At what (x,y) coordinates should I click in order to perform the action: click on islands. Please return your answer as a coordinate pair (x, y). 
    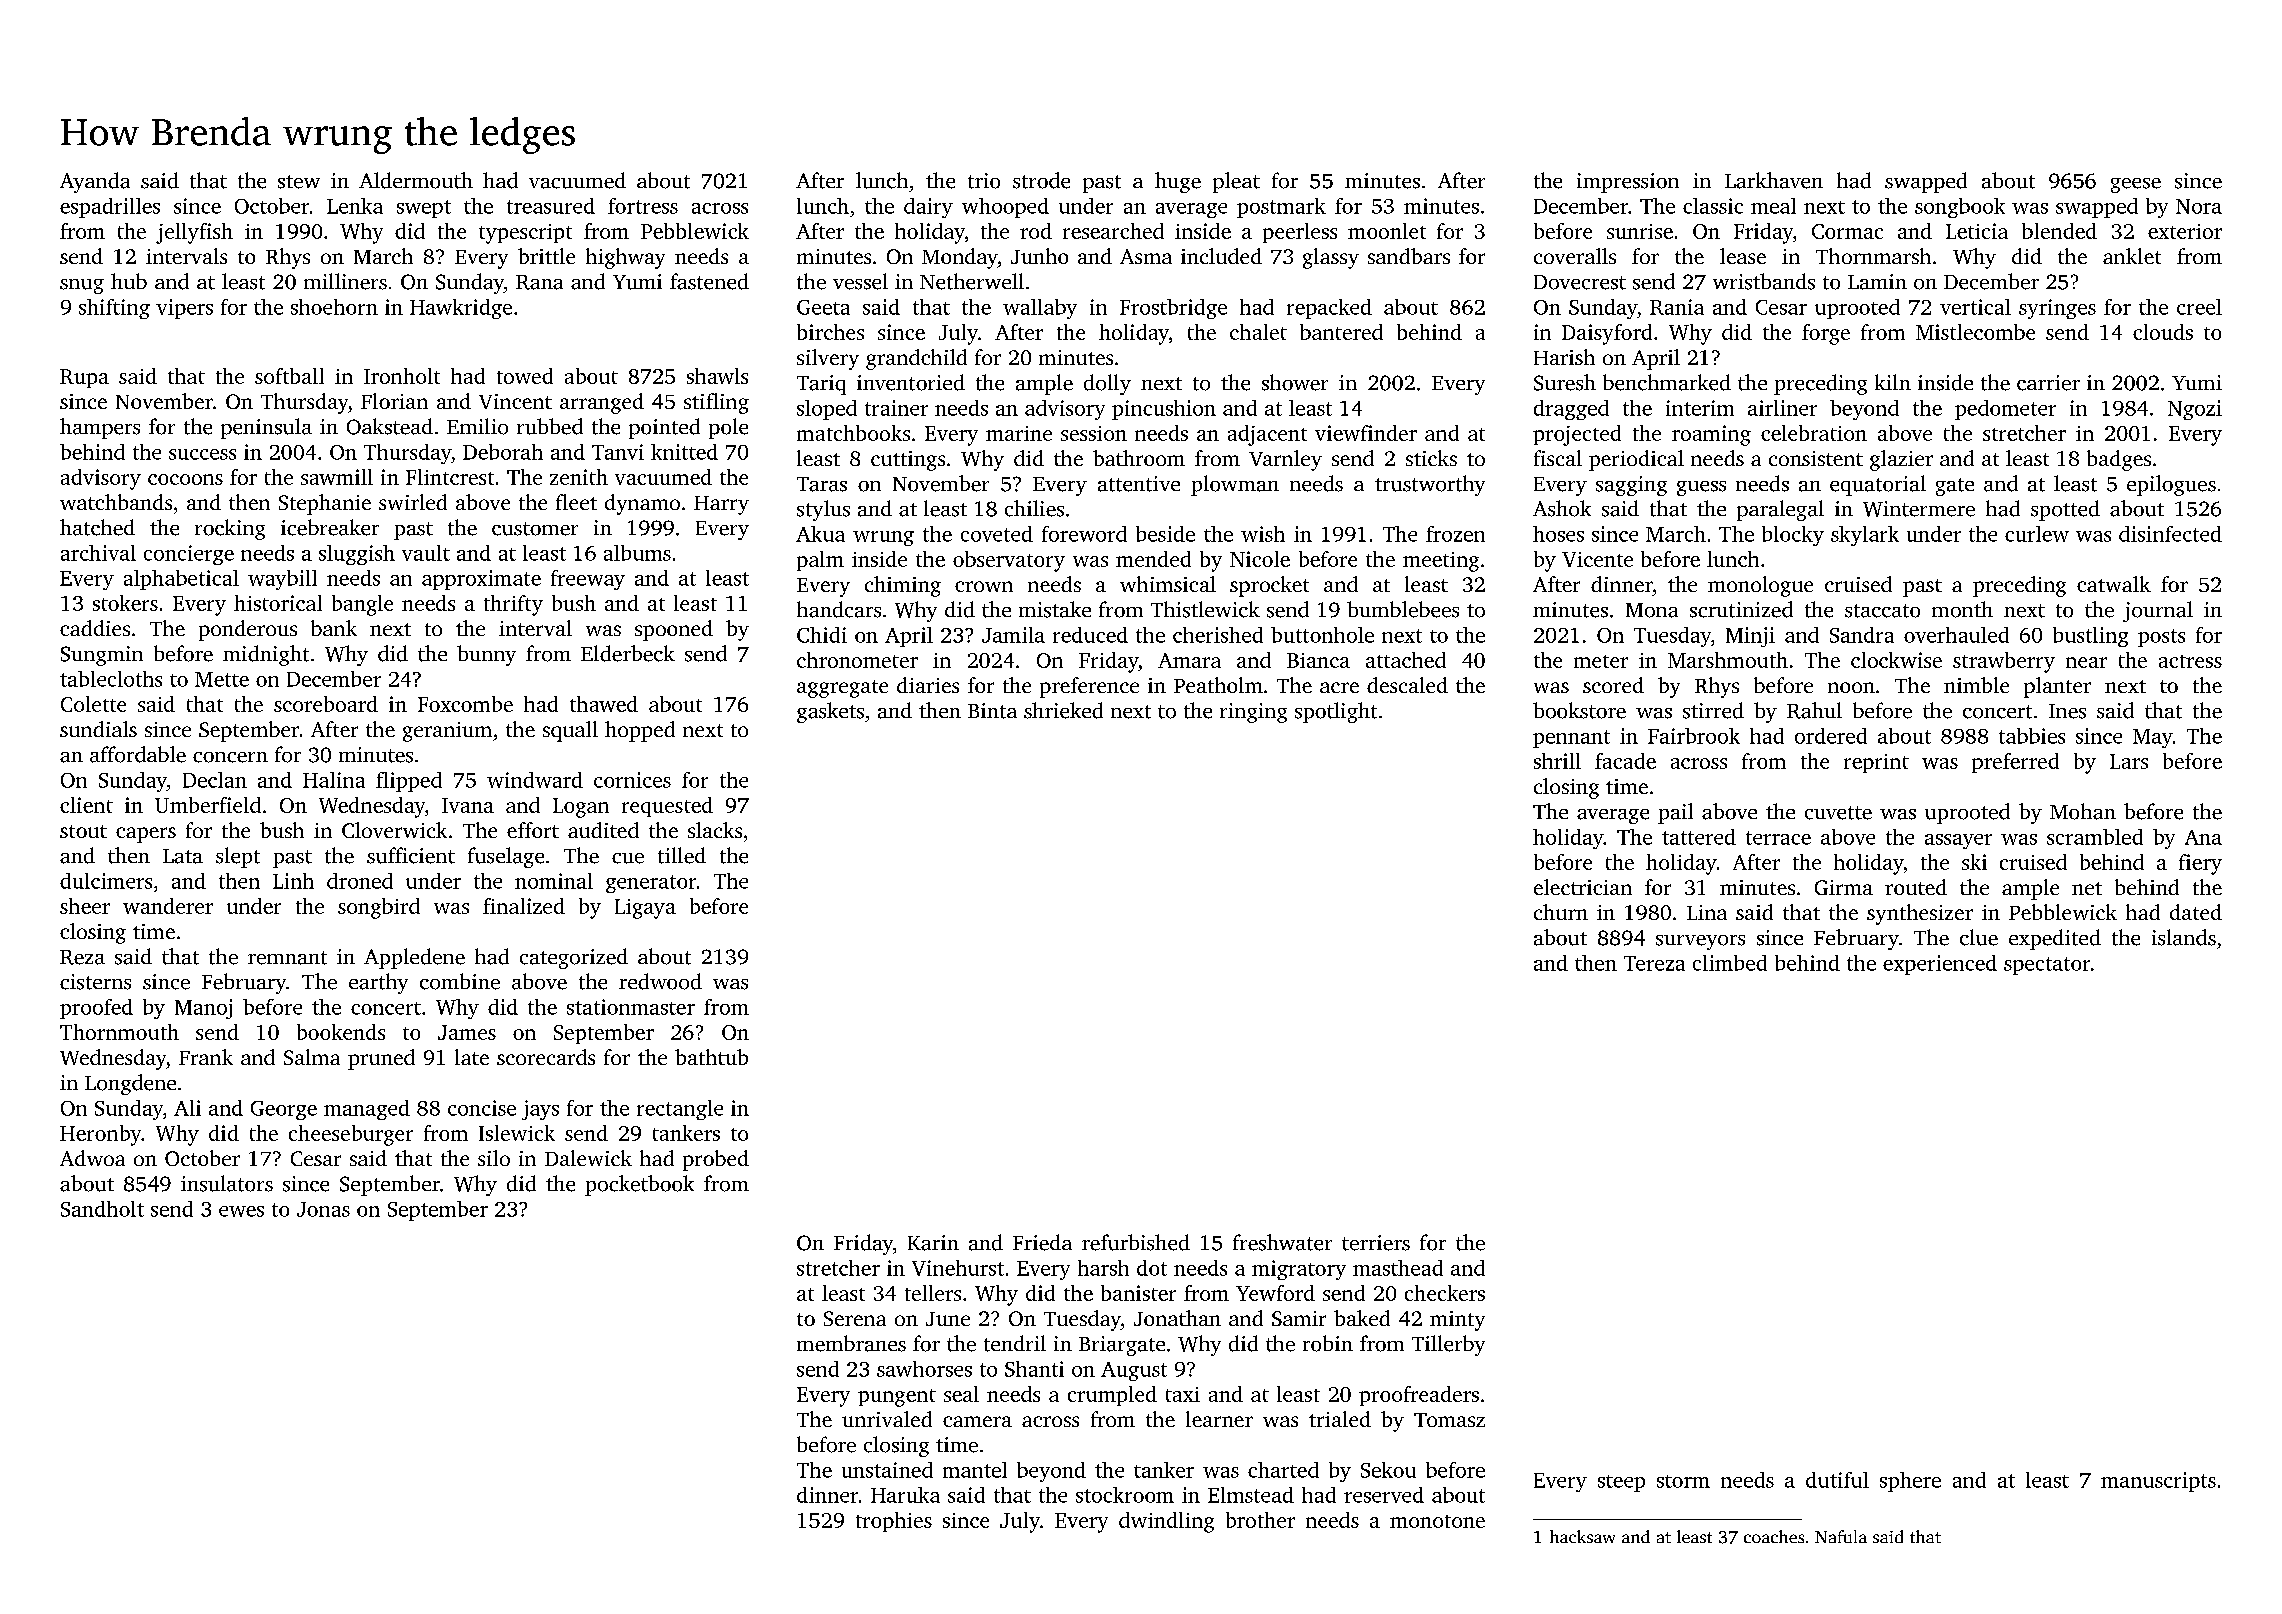
    Looking at the image, I should click on (2184, 937).
